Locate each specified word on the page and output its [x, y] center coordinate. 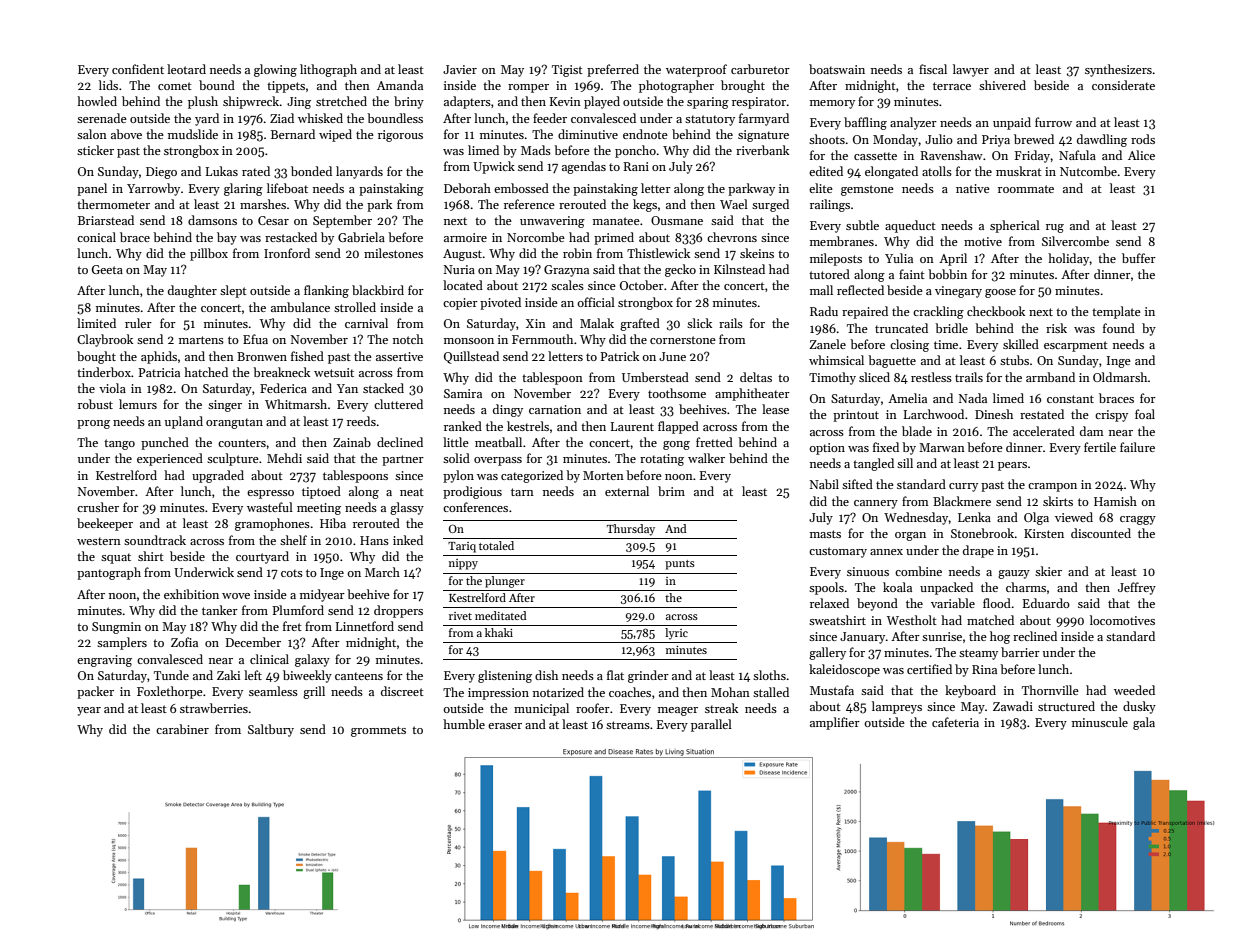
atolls [937, 171]
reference [529, 204]
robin [577, 253]
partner [403, 460]
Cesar [273, 220]
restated [1042, 414]
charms [1026, 587]
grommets [378, 731]
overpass [498, 461]
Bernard [293, 134]
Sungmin [116, 628]
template [1116, 312]
